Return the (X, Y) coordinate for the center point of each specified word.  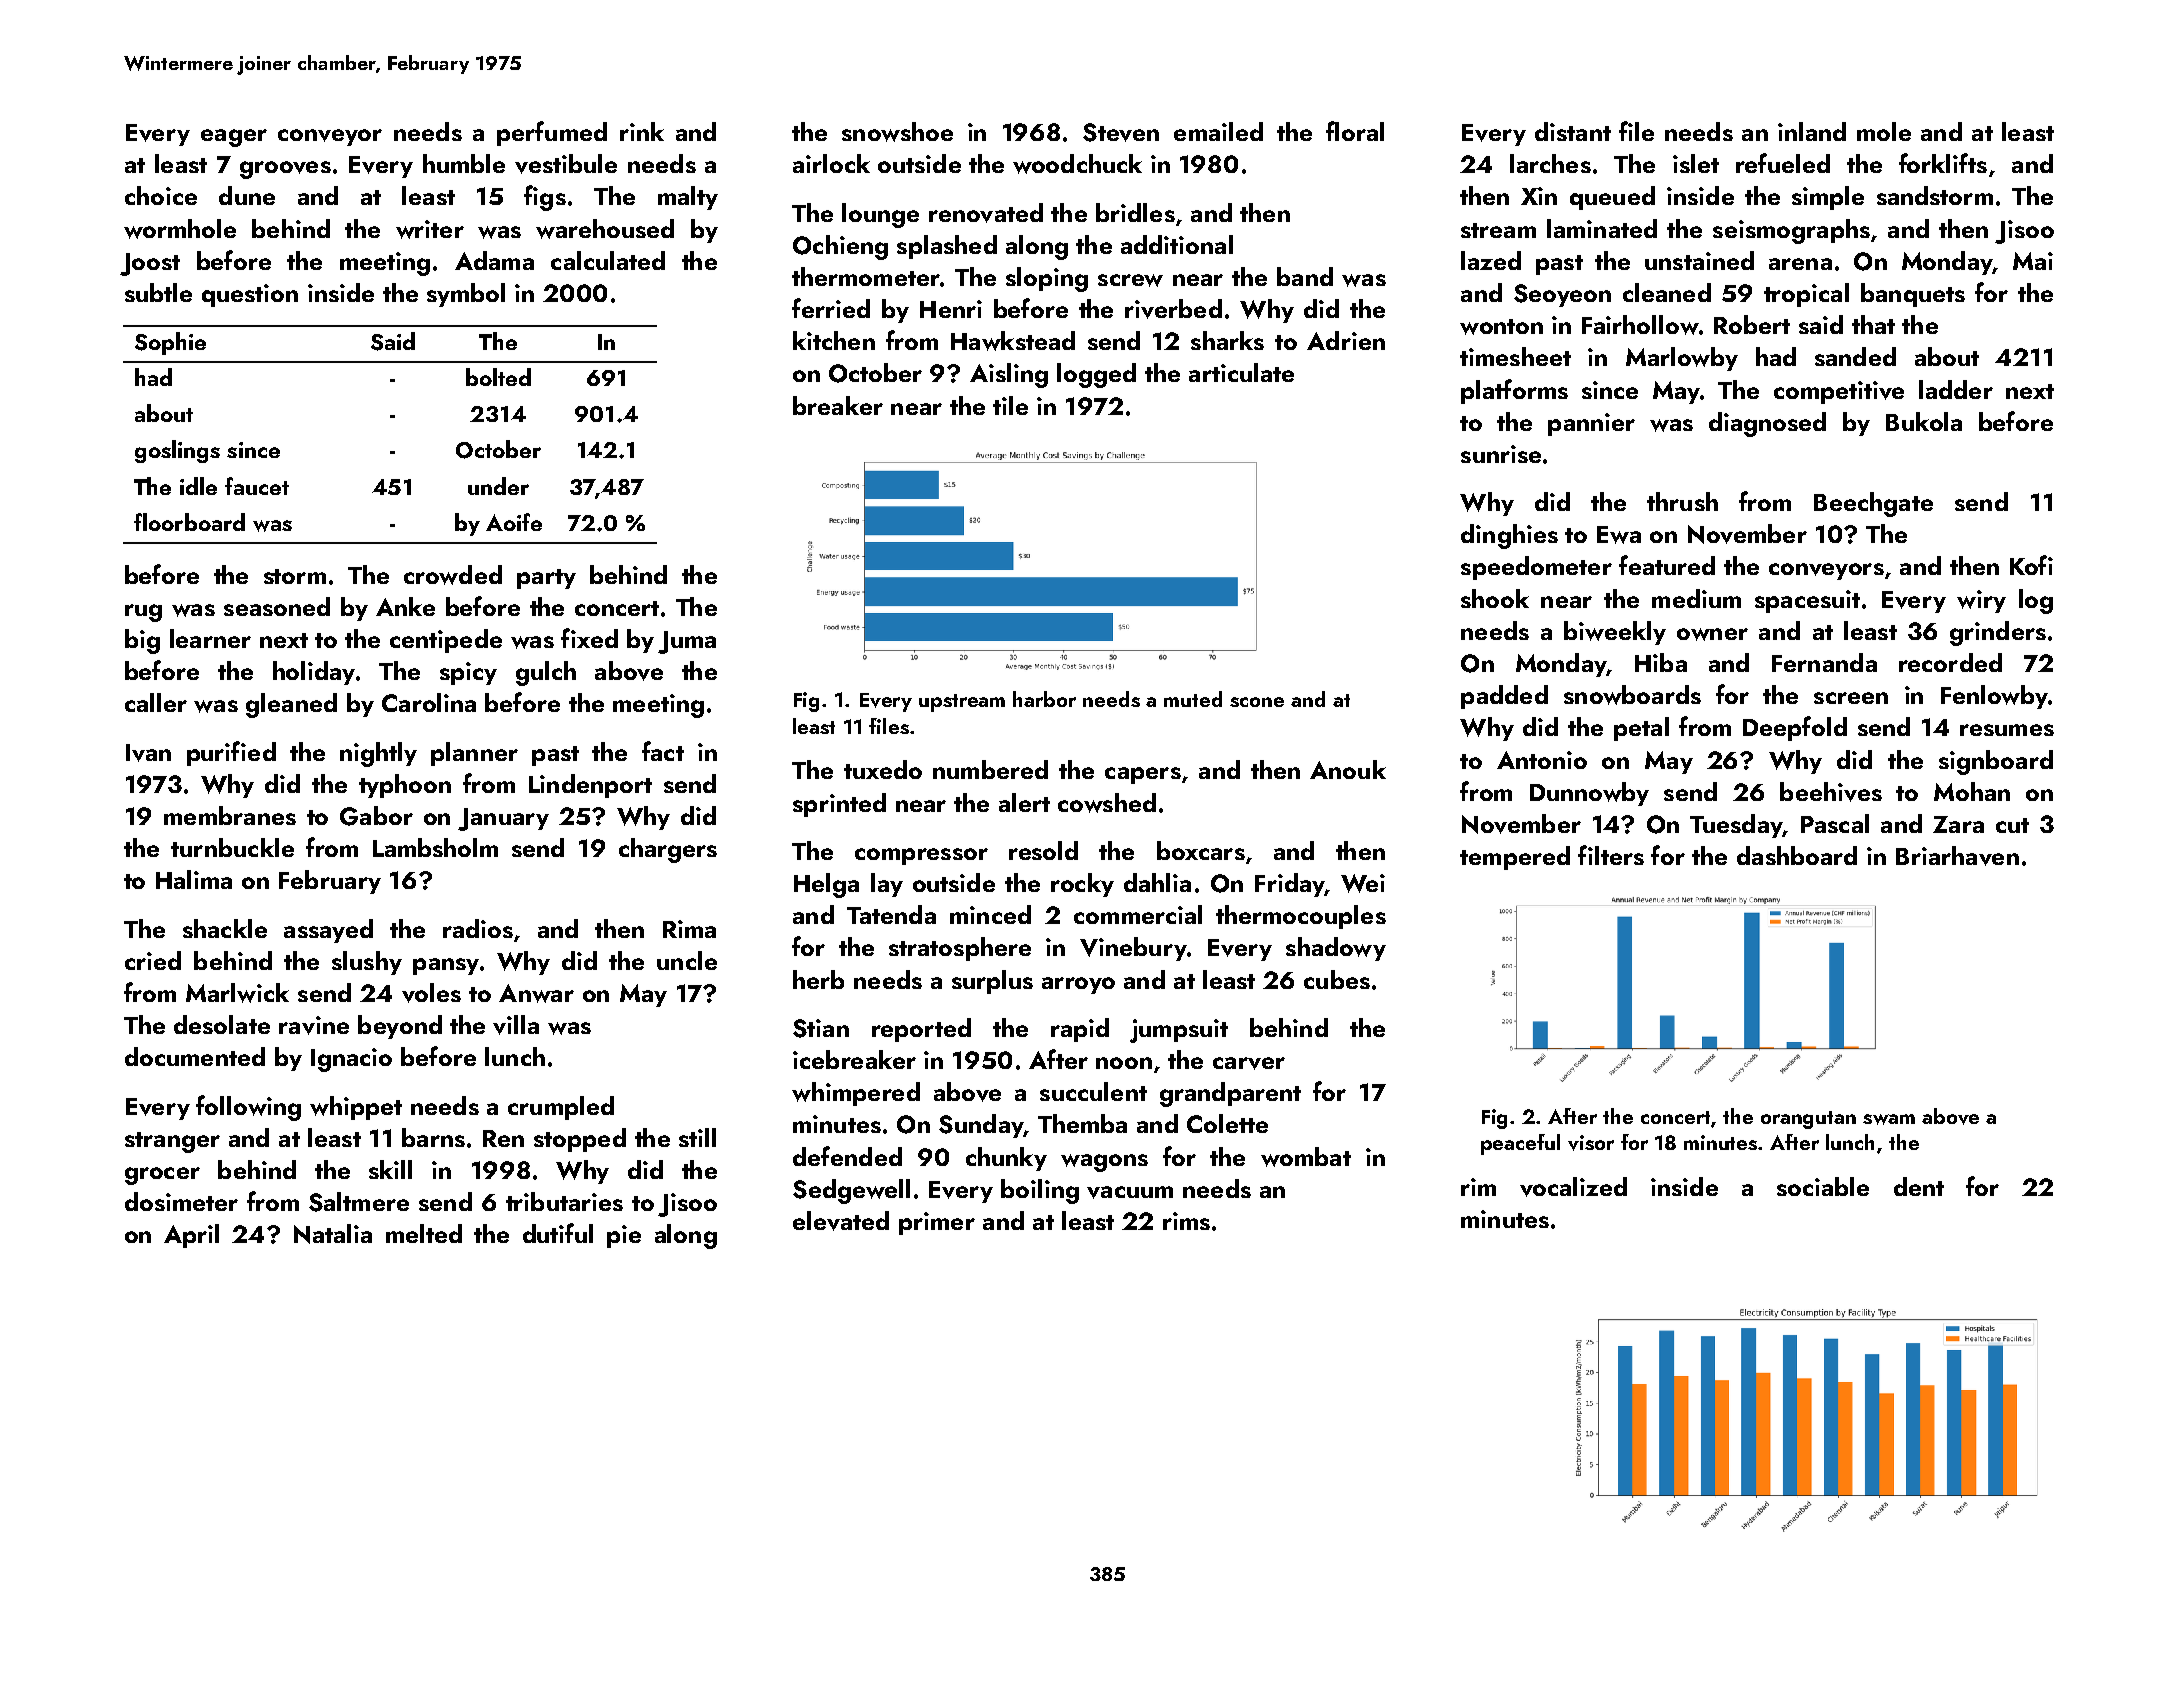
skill (390, 1169)
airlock (831, 163)
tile (1010, 405)
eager (234, 138)
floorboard (189, 522)
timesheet (1515, 356)
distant (1573, 131)
